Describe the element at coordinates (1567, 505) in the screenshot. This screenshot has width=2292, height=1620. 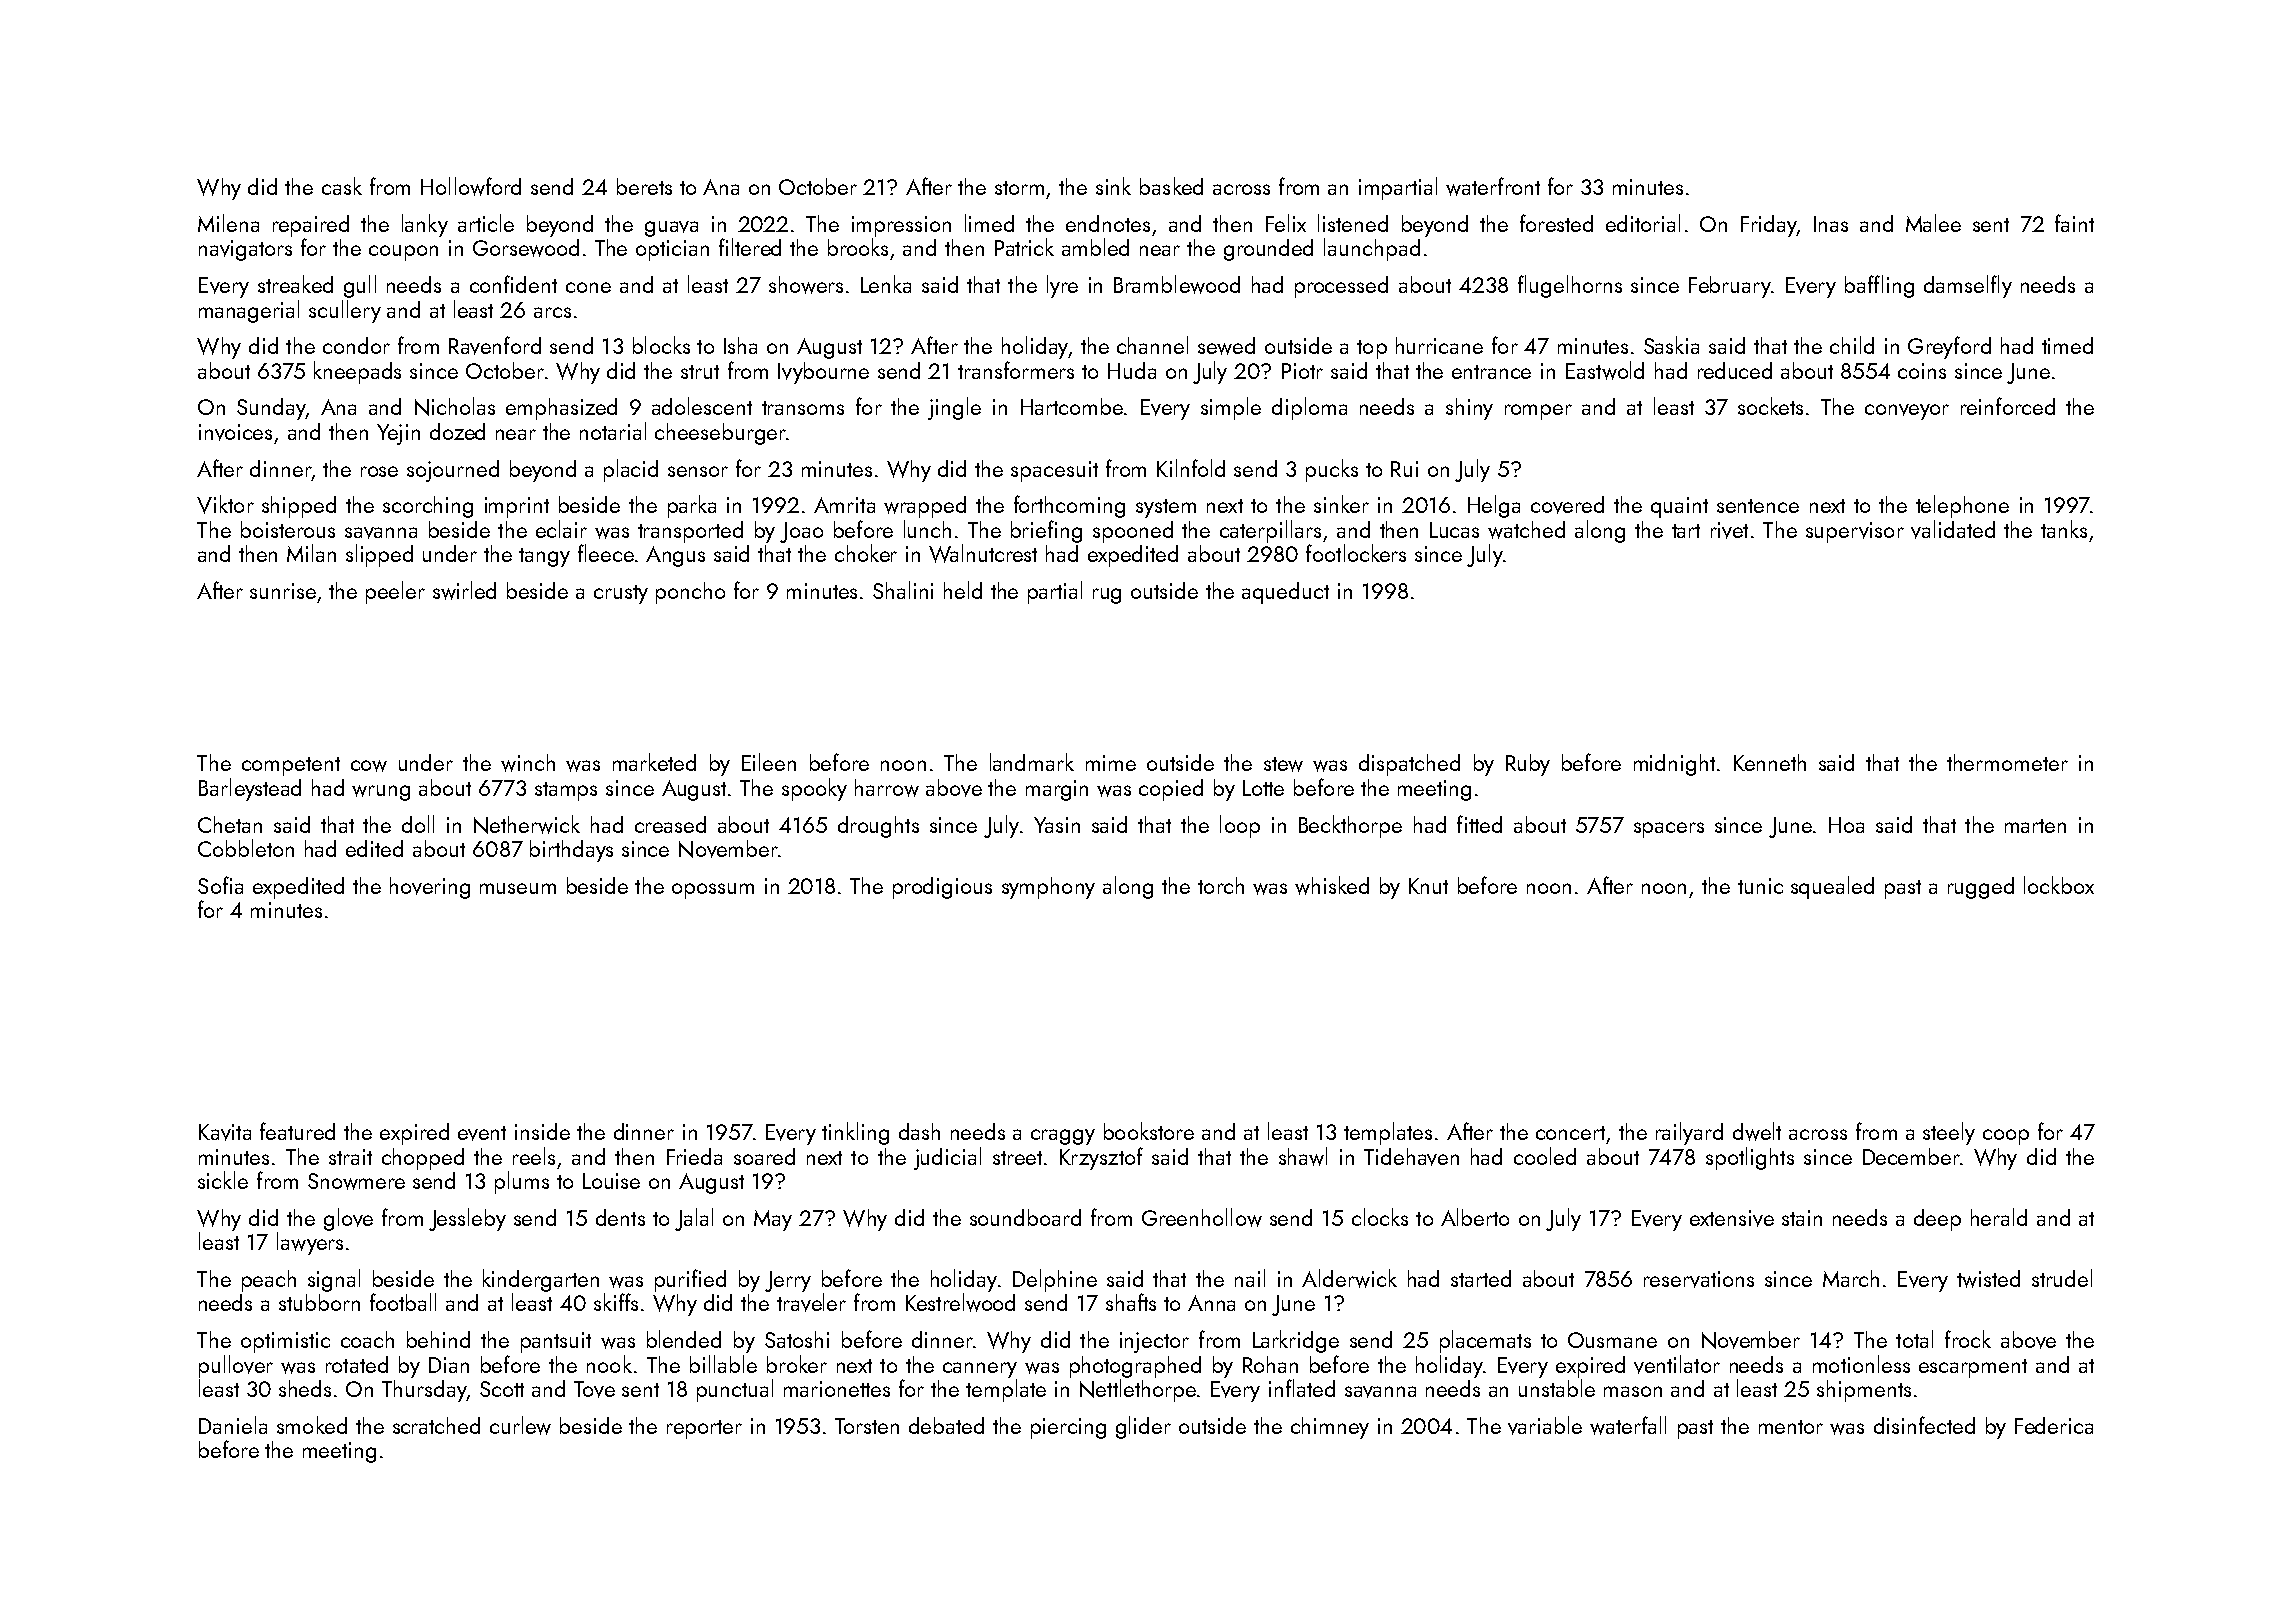
I see `covered` at that location.
